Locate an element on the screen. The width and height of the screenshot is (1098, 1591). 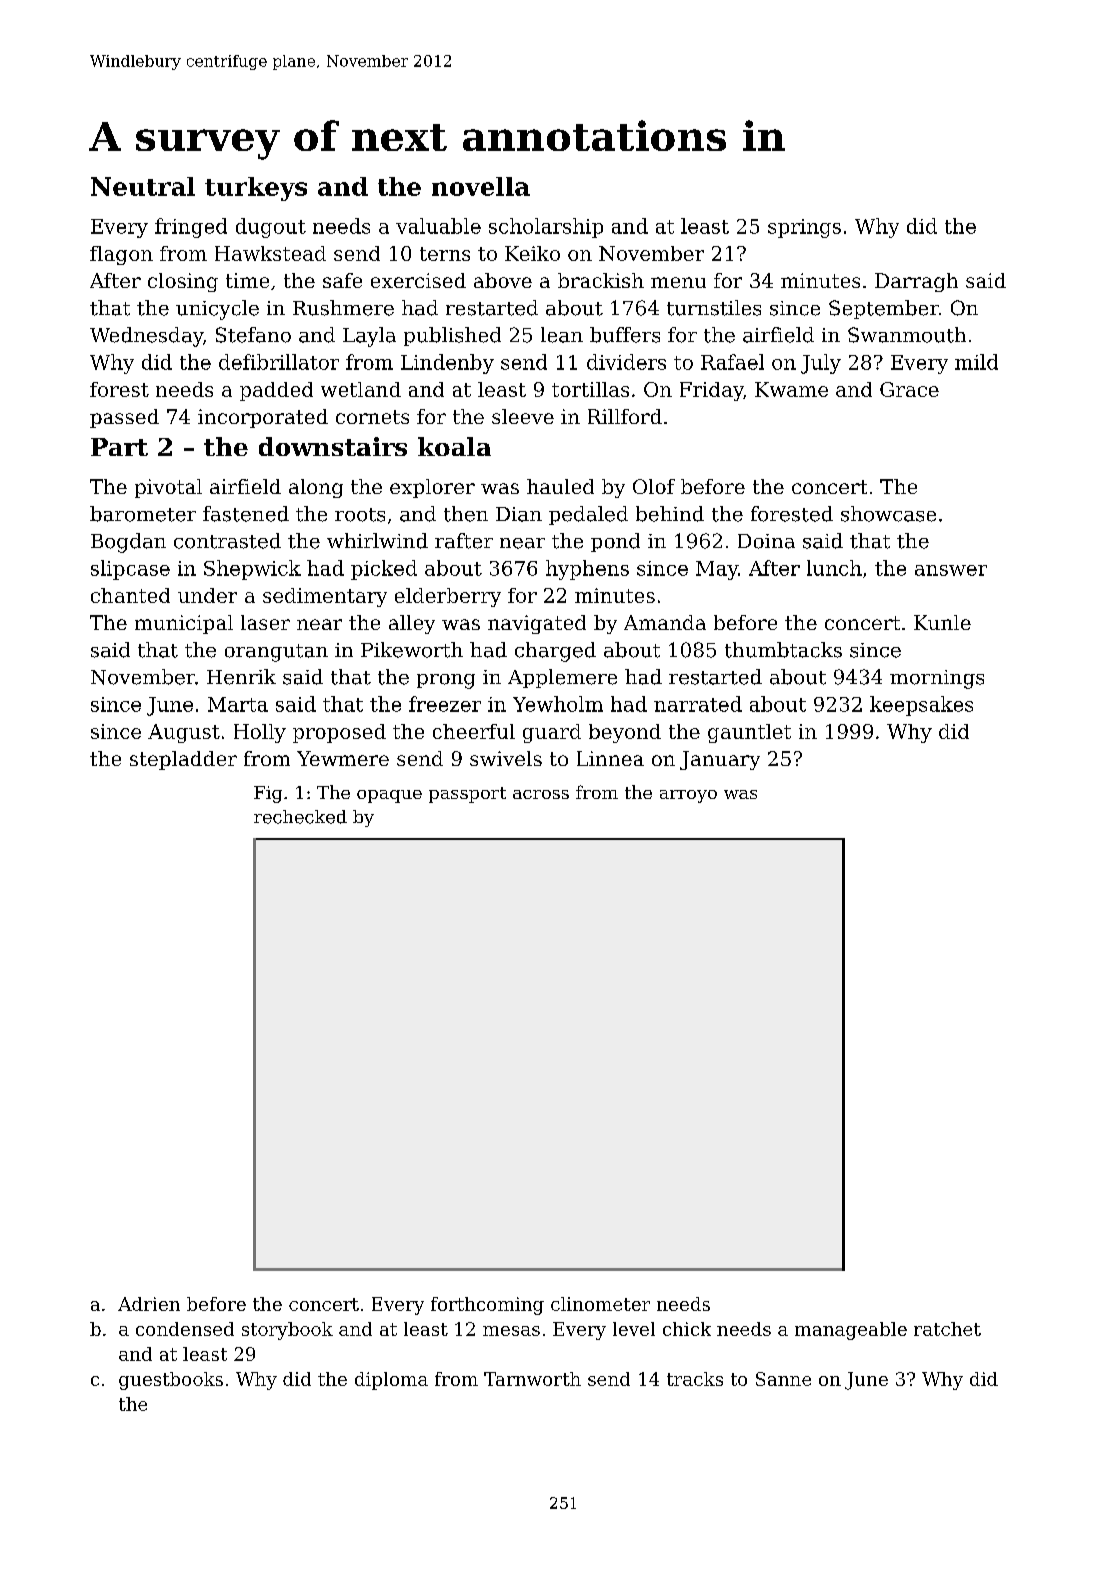
keepsakes is located at coordinates (921, 706).
